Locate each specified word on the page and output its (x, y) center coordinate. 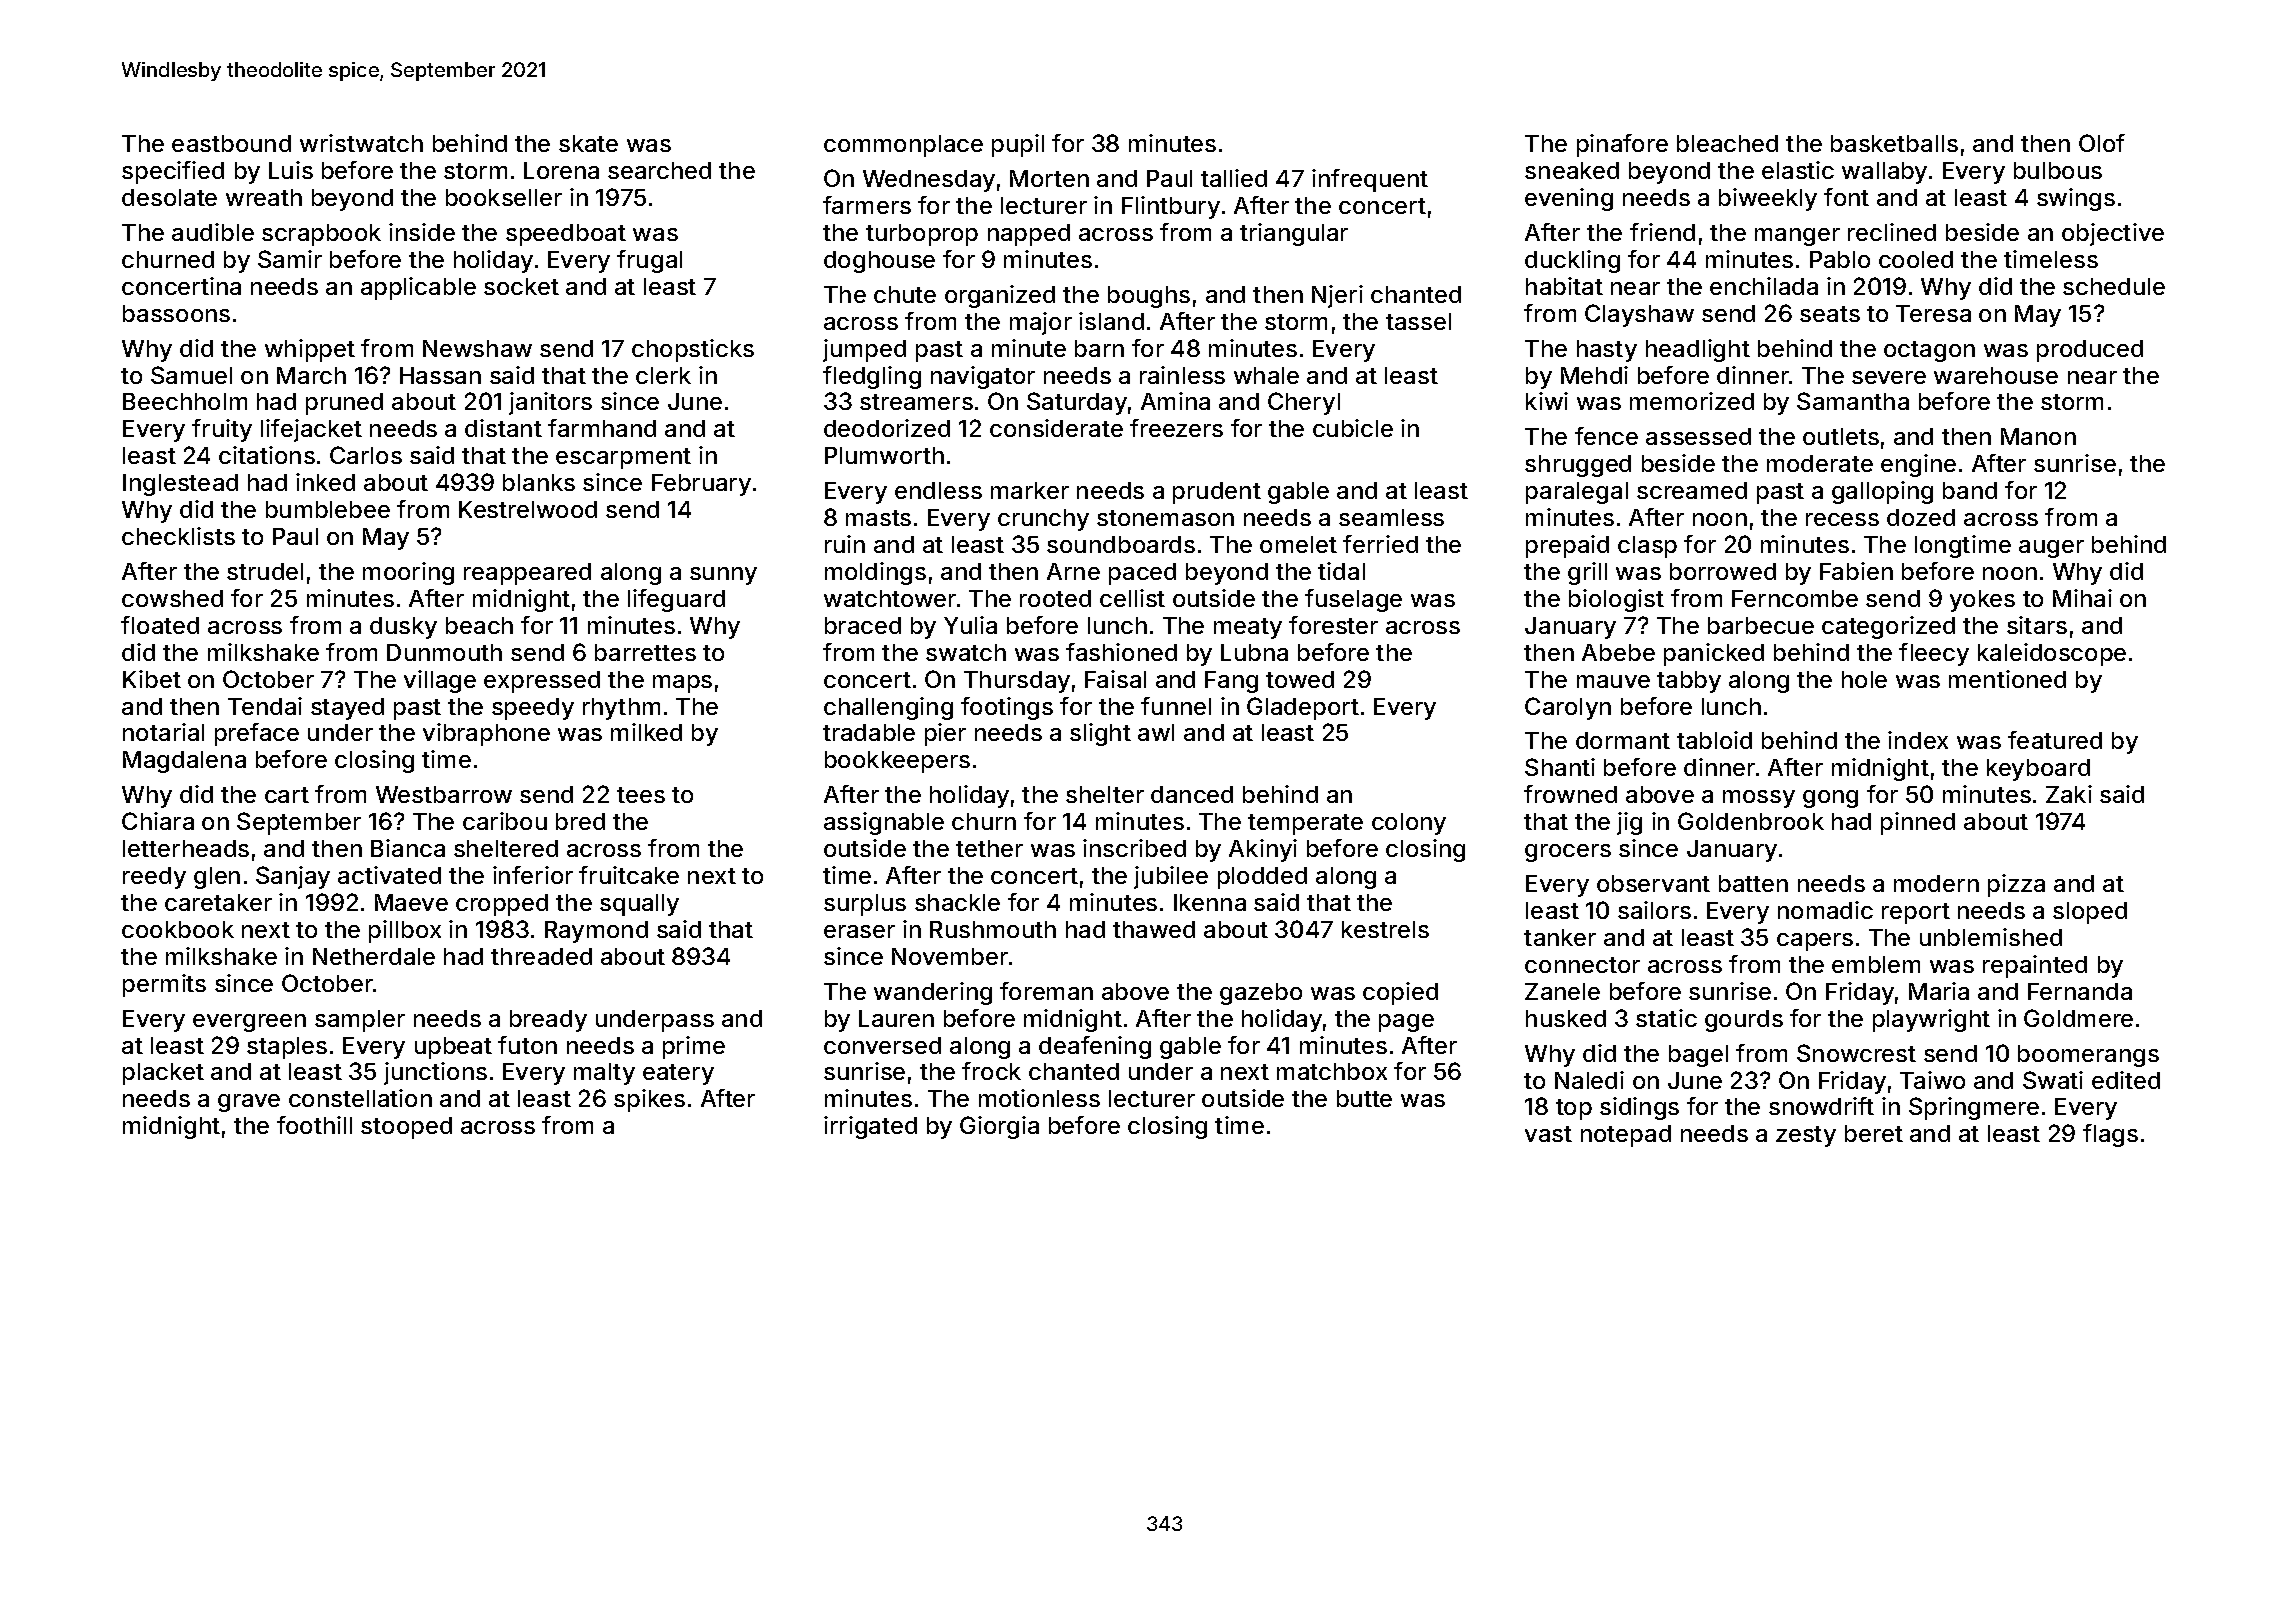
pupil (1018, 145)
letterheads (186, 848)
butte (1364, 1098)
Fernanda (2080, 991)
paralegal (1577, 493)
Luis (291, 170)
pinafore (1622, 145)
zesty (1806, 1136)
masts (878, 518)
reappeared (527, 574)
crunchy (1043, 520)
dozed (1921, 517)
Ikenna (1210, 902)
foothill (314, 1125)
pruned (344, 404)
